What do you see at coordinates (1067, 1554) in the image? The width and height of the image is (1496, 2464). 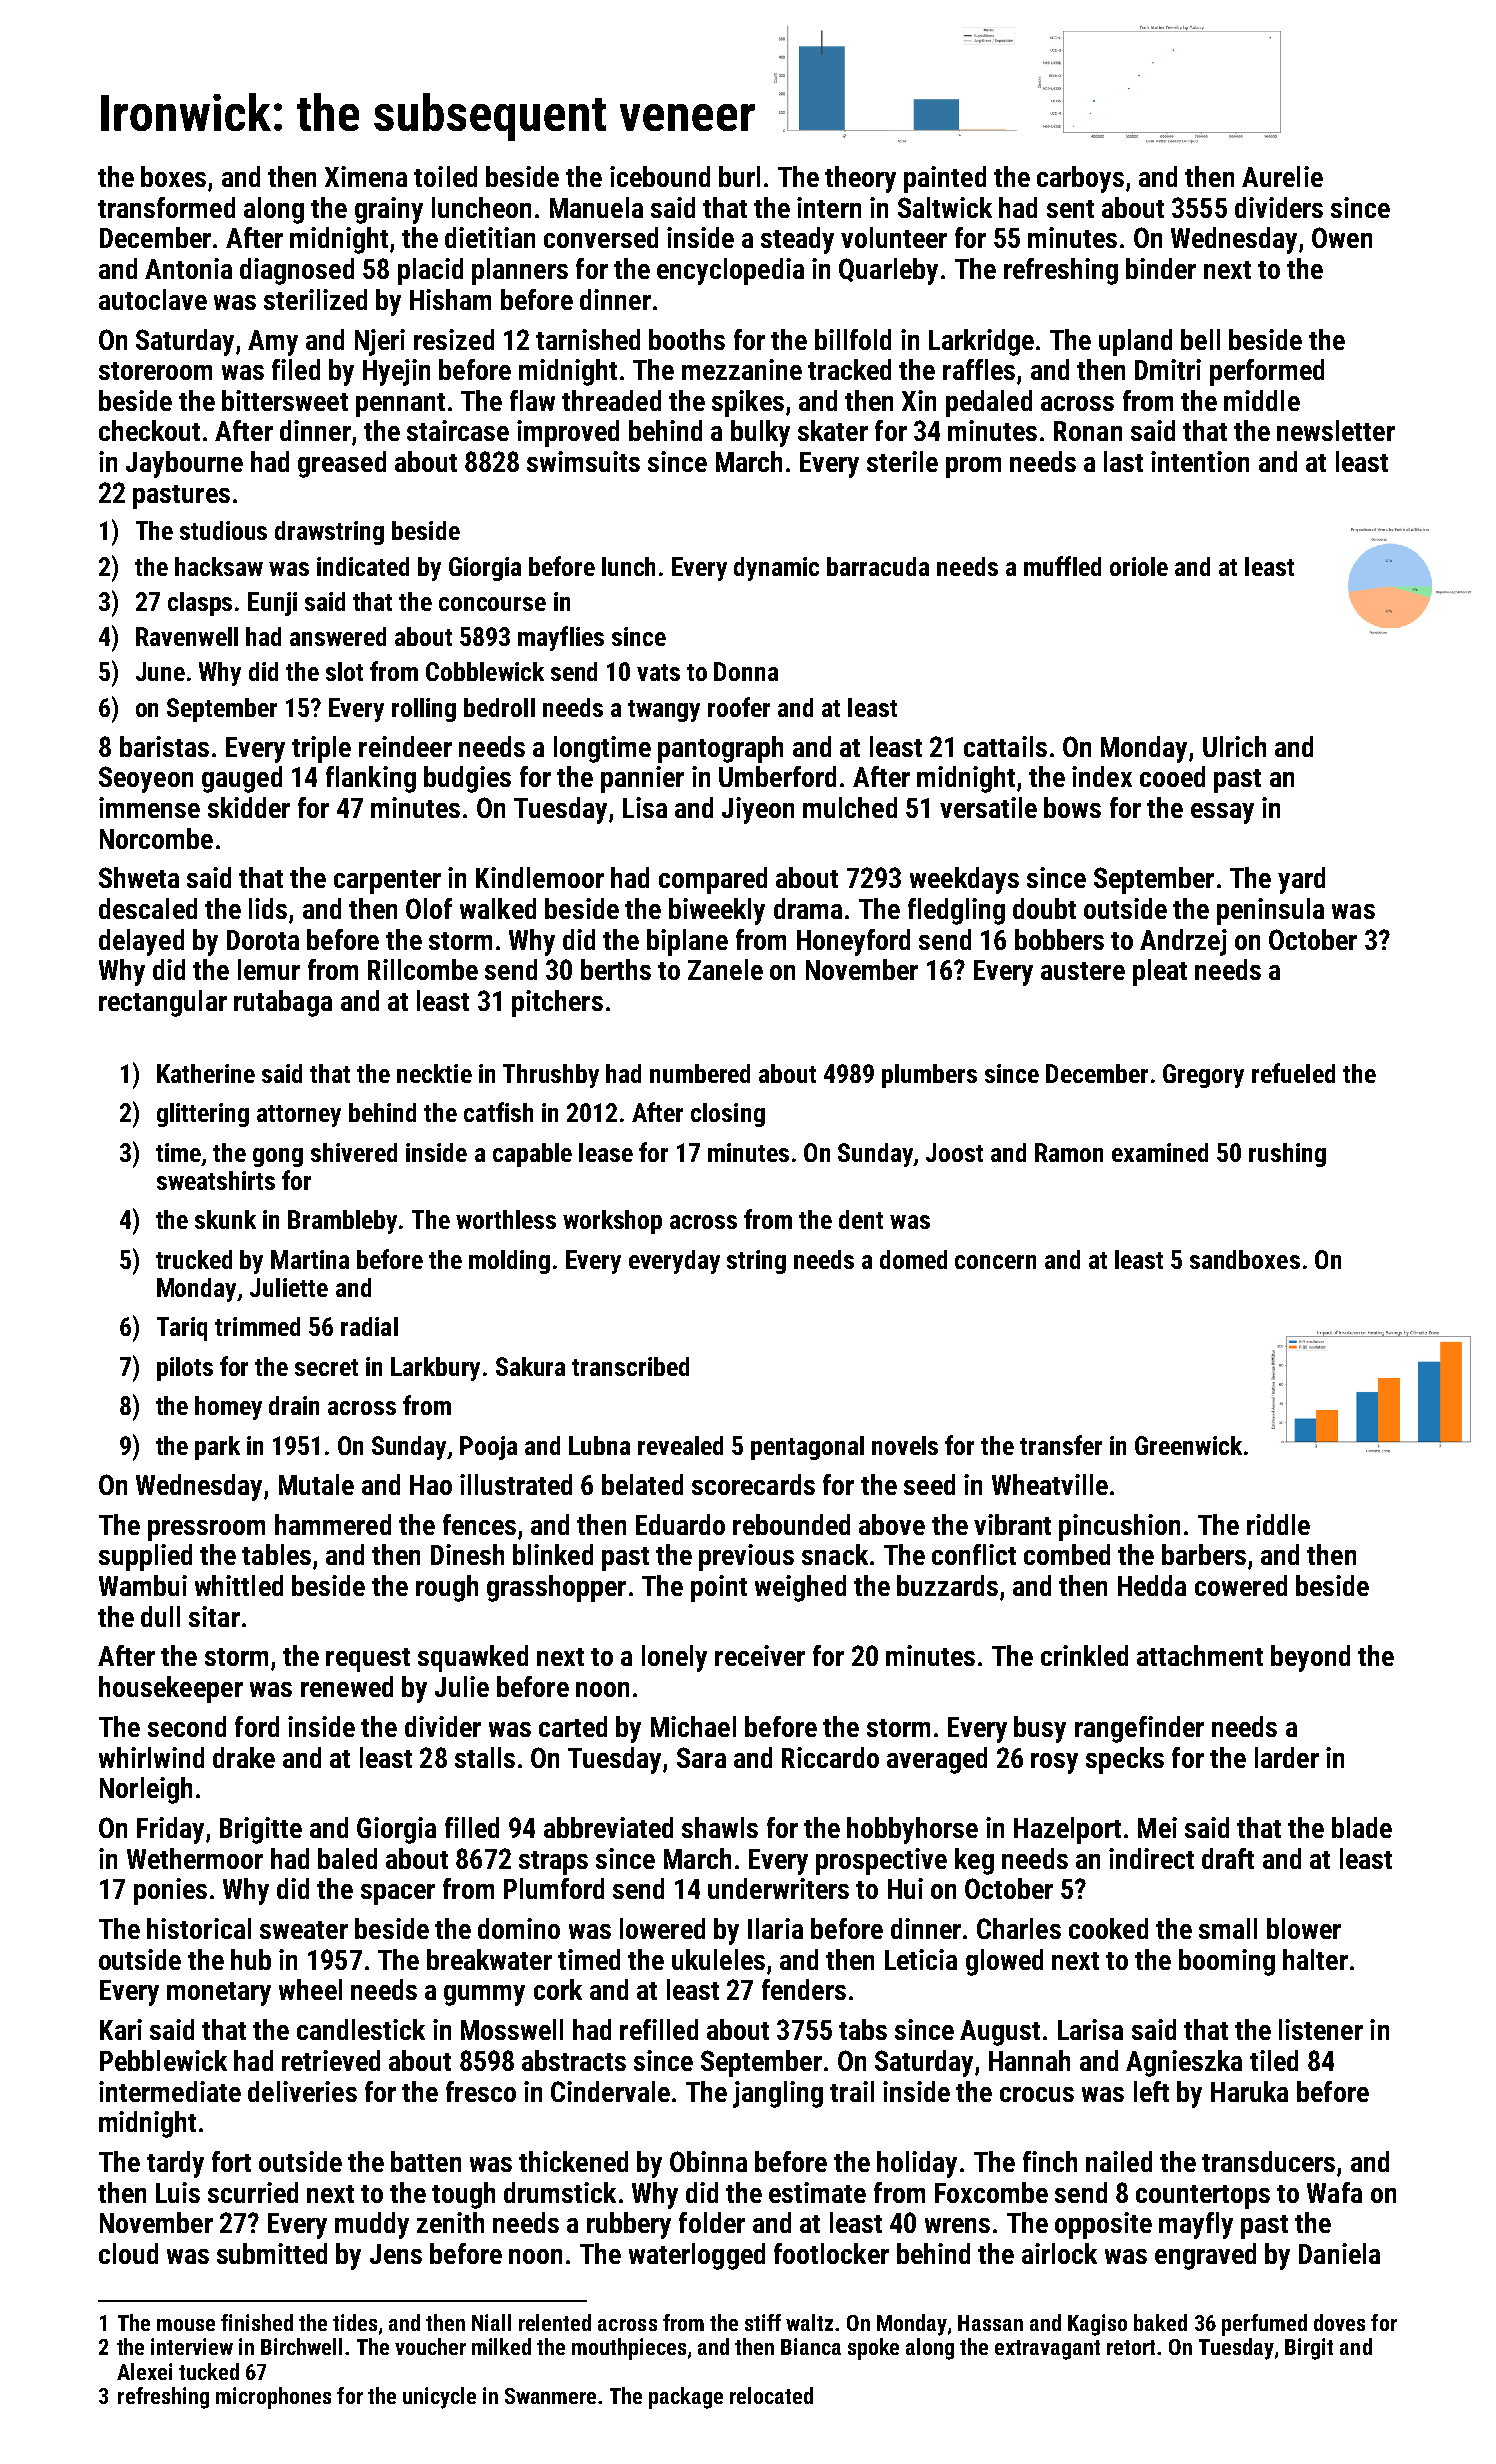 I see `combed` at bounding box center [1067, 1554].
